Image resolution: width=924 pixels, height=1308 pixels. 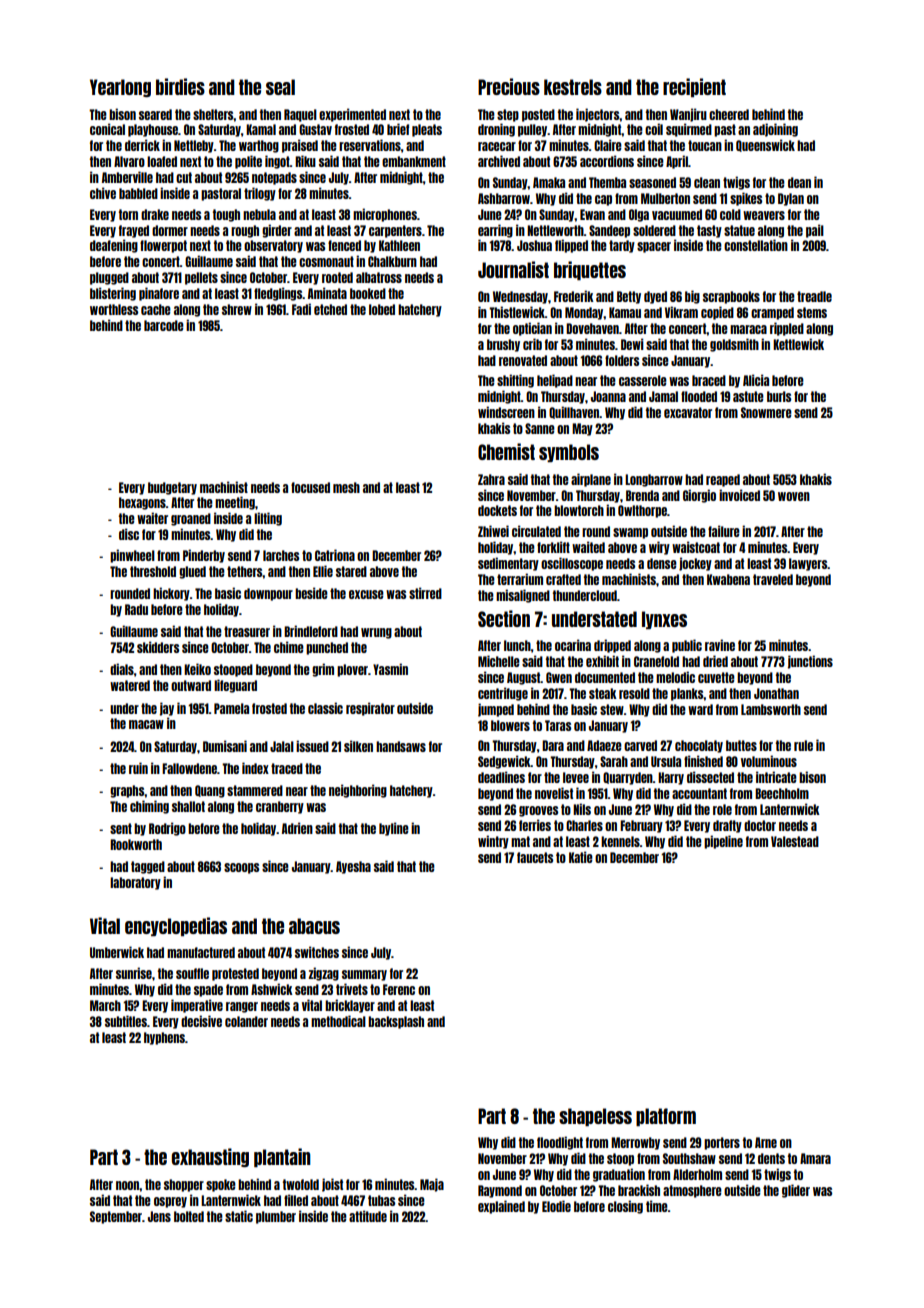 What do you see at coordinates (694, 87) in the screenshot?
I see `recipient` at bounding box center [694, 87].
